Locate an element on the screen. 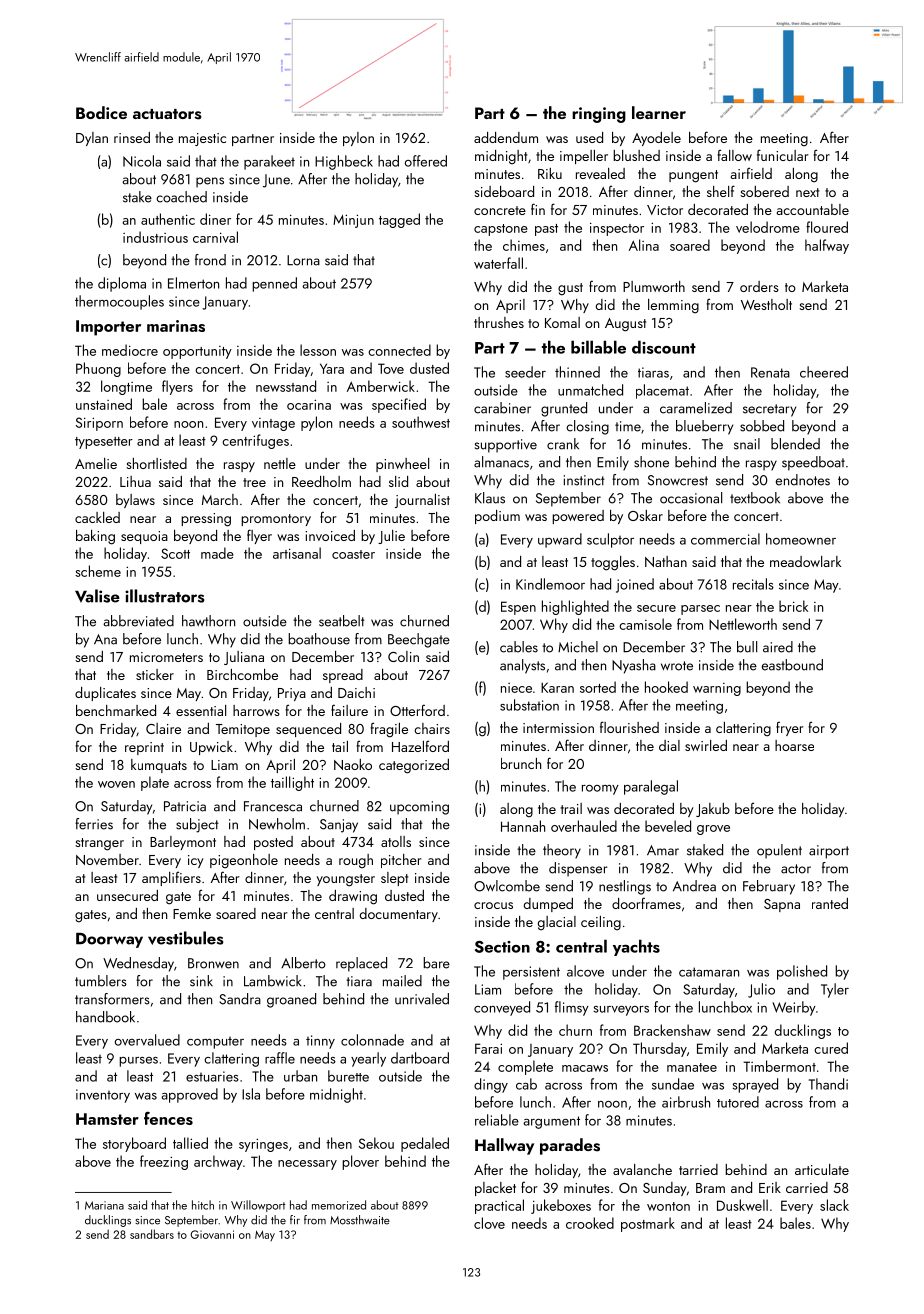 The height and width of the screenshot is (1314, 924). Dylan is located at coordinates (92, 139).
